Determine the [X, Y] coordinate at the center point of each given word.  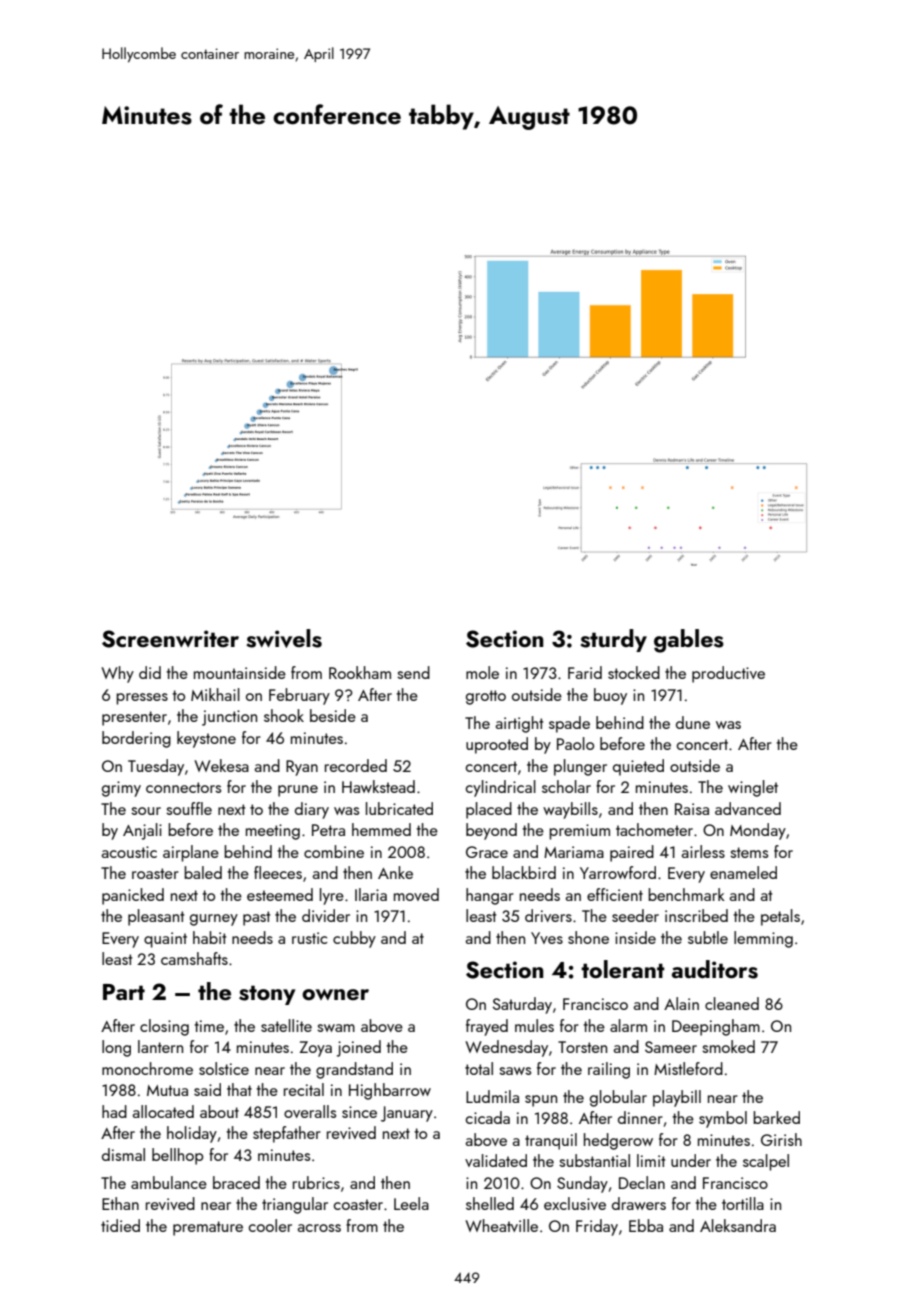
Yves [547, 938]
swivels [284, 638]
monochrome [147, 1068]
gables [689, 641]
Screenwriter [170, 639]
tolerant [623, 969]
